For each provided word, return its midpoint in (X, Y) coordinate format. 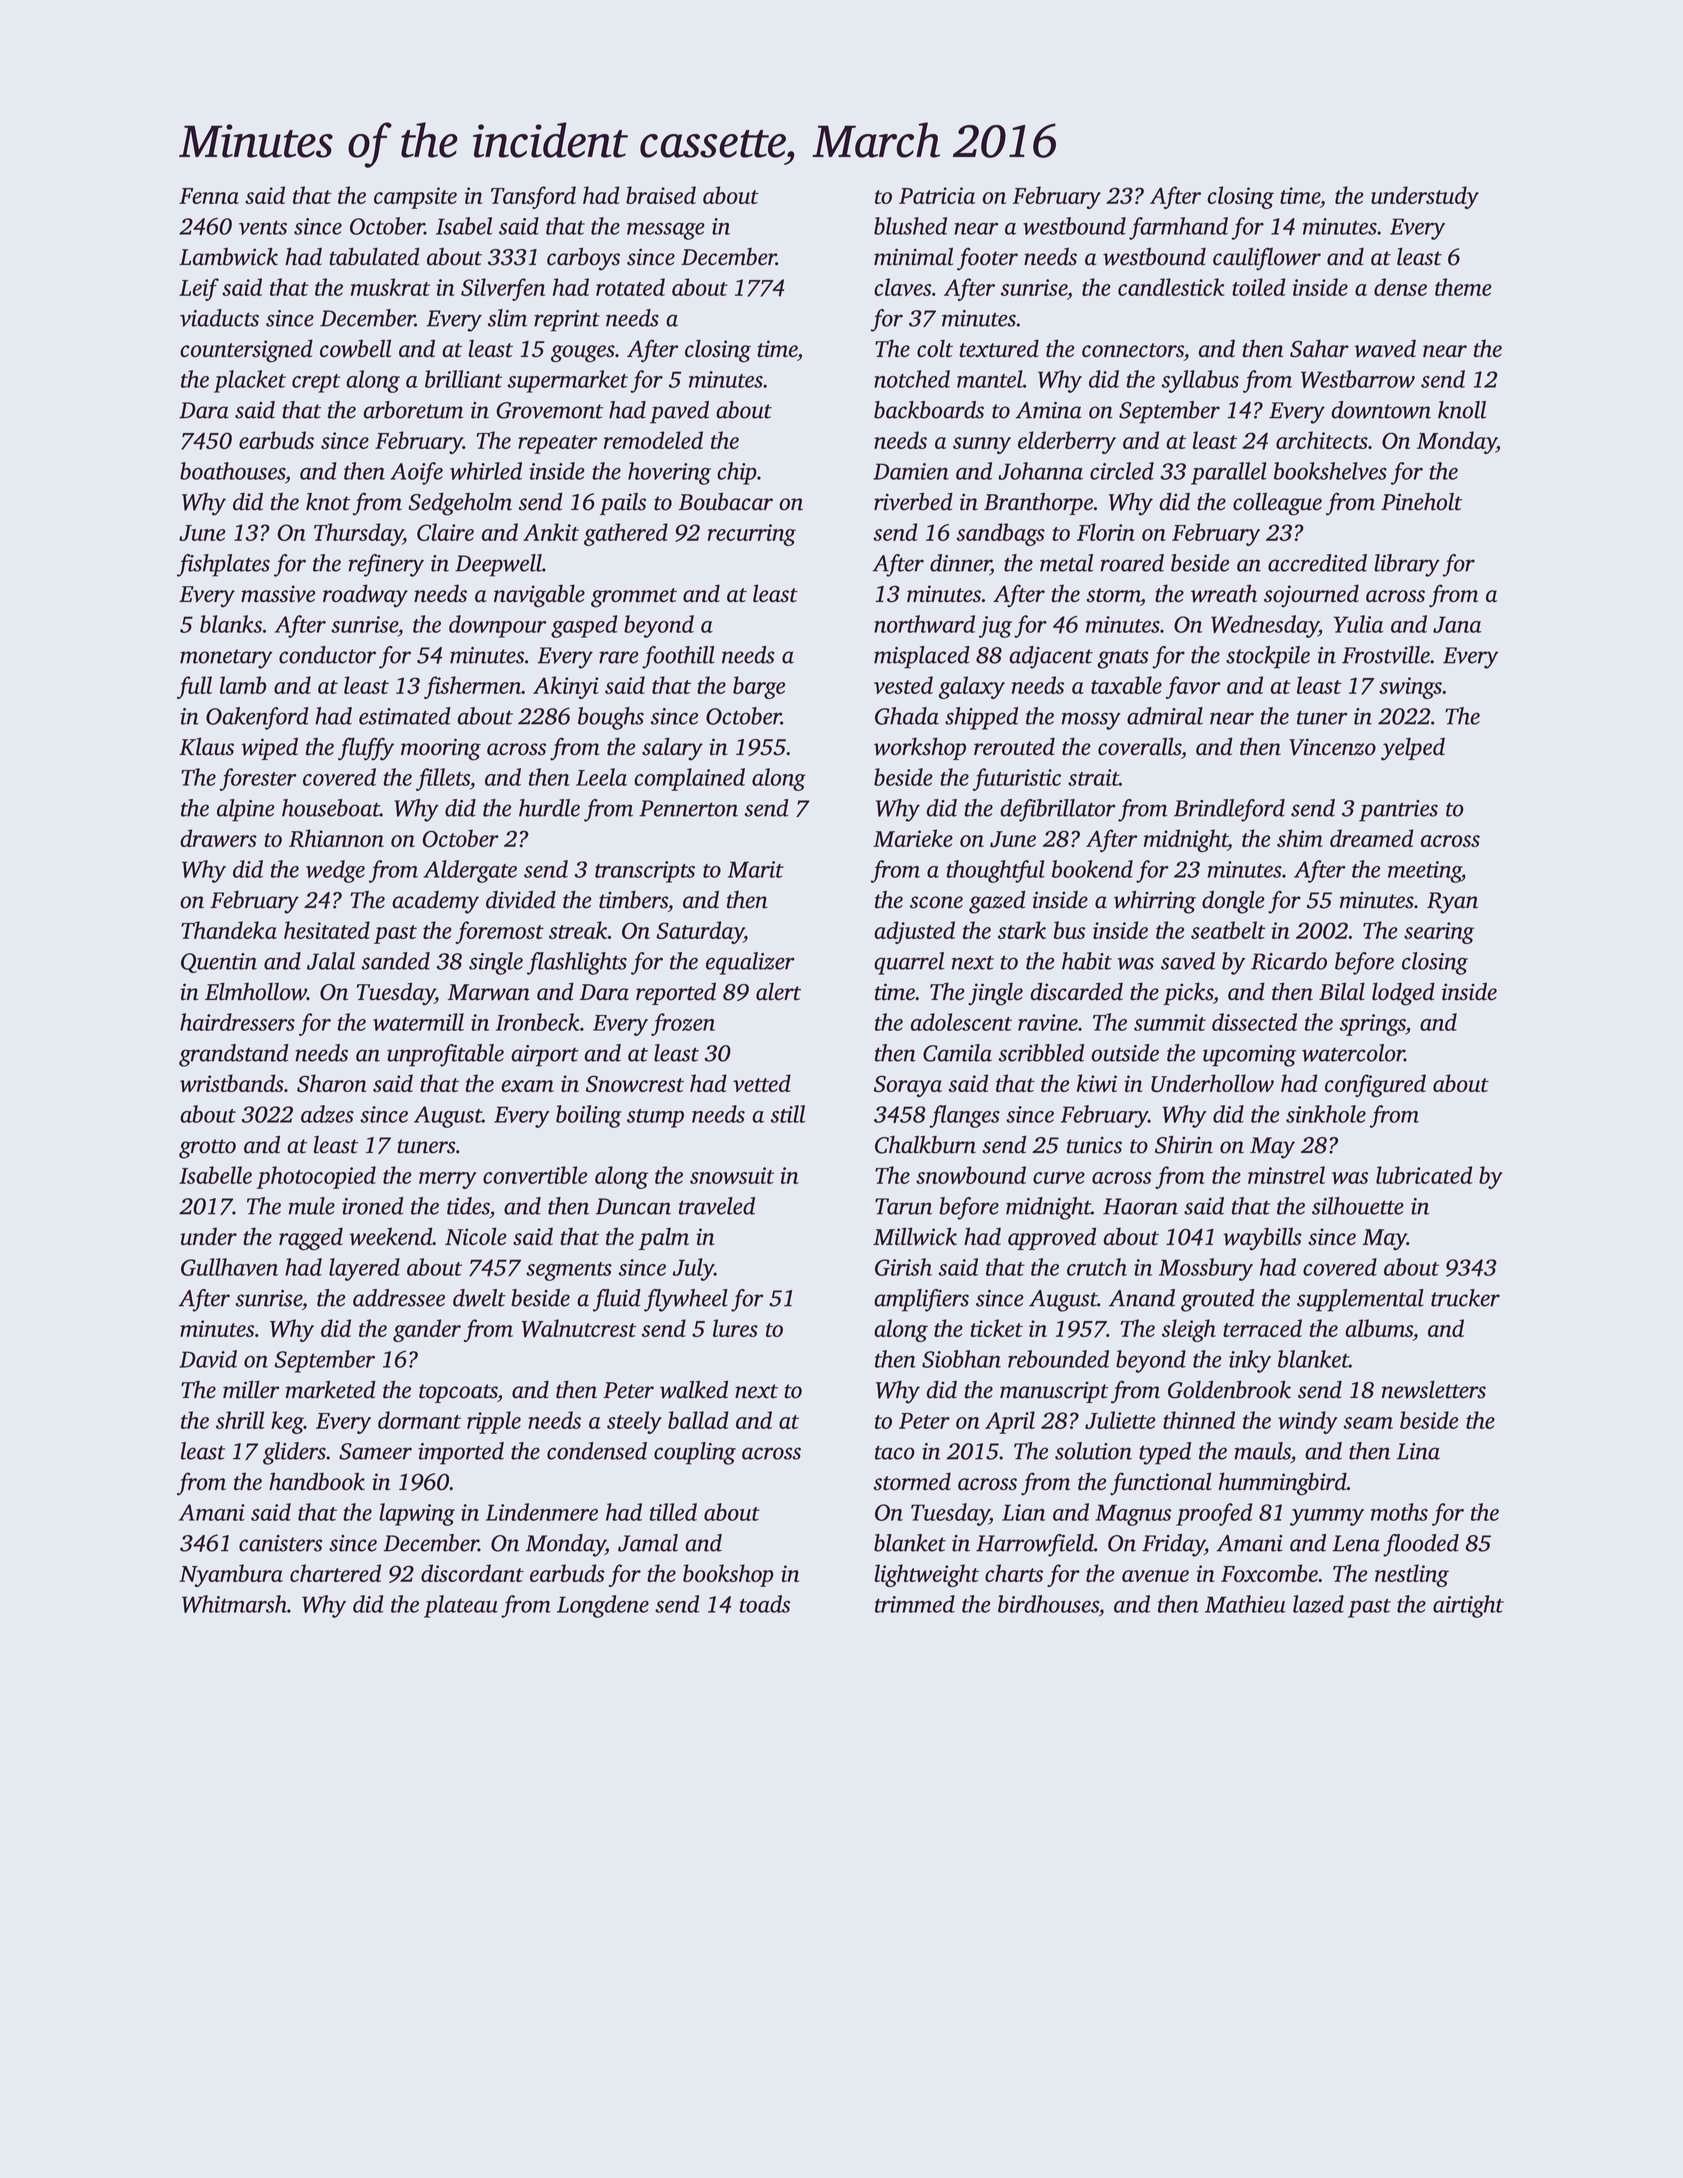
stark (1022, 930)
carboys (583, 259)
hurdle (549, 808)
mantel (990, 379)
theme (1463, 287)
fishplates (223, 565)
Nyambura (231, 1575)
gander (427, 1330)
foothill (678, 657)
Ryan (1452, 903)
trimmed (915, 1604)
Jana (1457, 624)
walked (694, 1389)
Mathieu (1245, 1604)
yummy (1327, 1517)
